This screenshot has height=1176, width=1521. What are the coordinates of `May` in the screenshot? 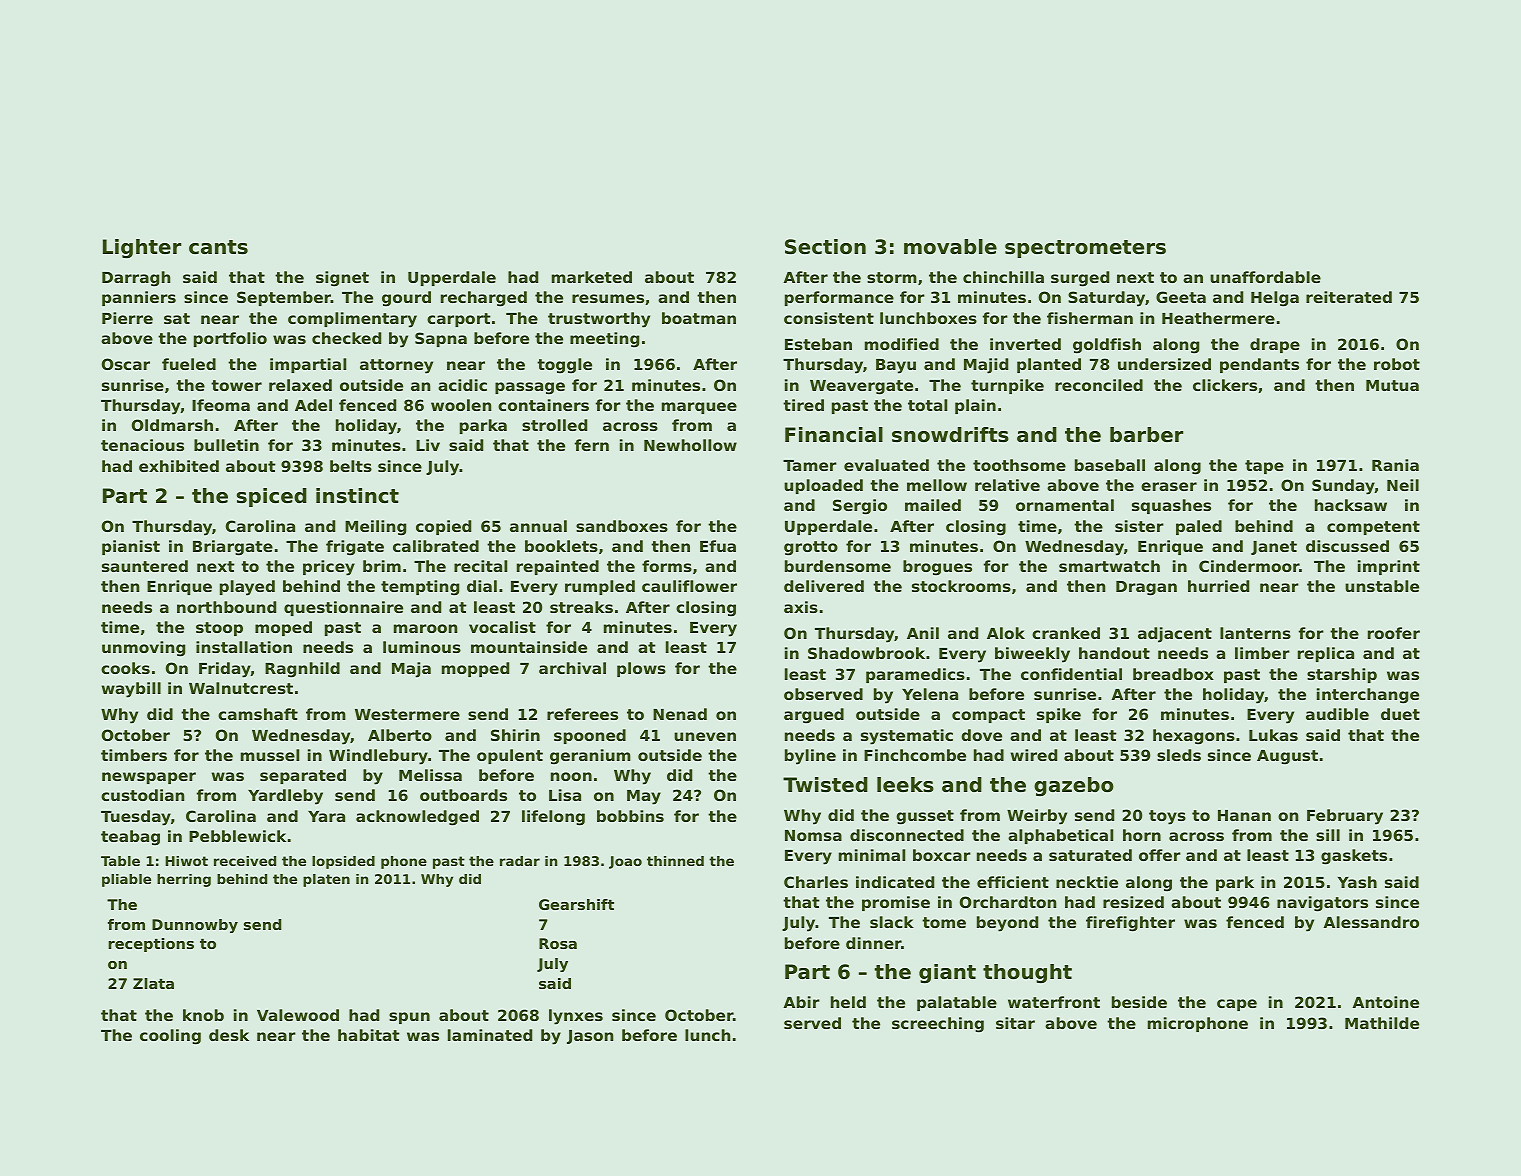 It's located at (644, 797).
